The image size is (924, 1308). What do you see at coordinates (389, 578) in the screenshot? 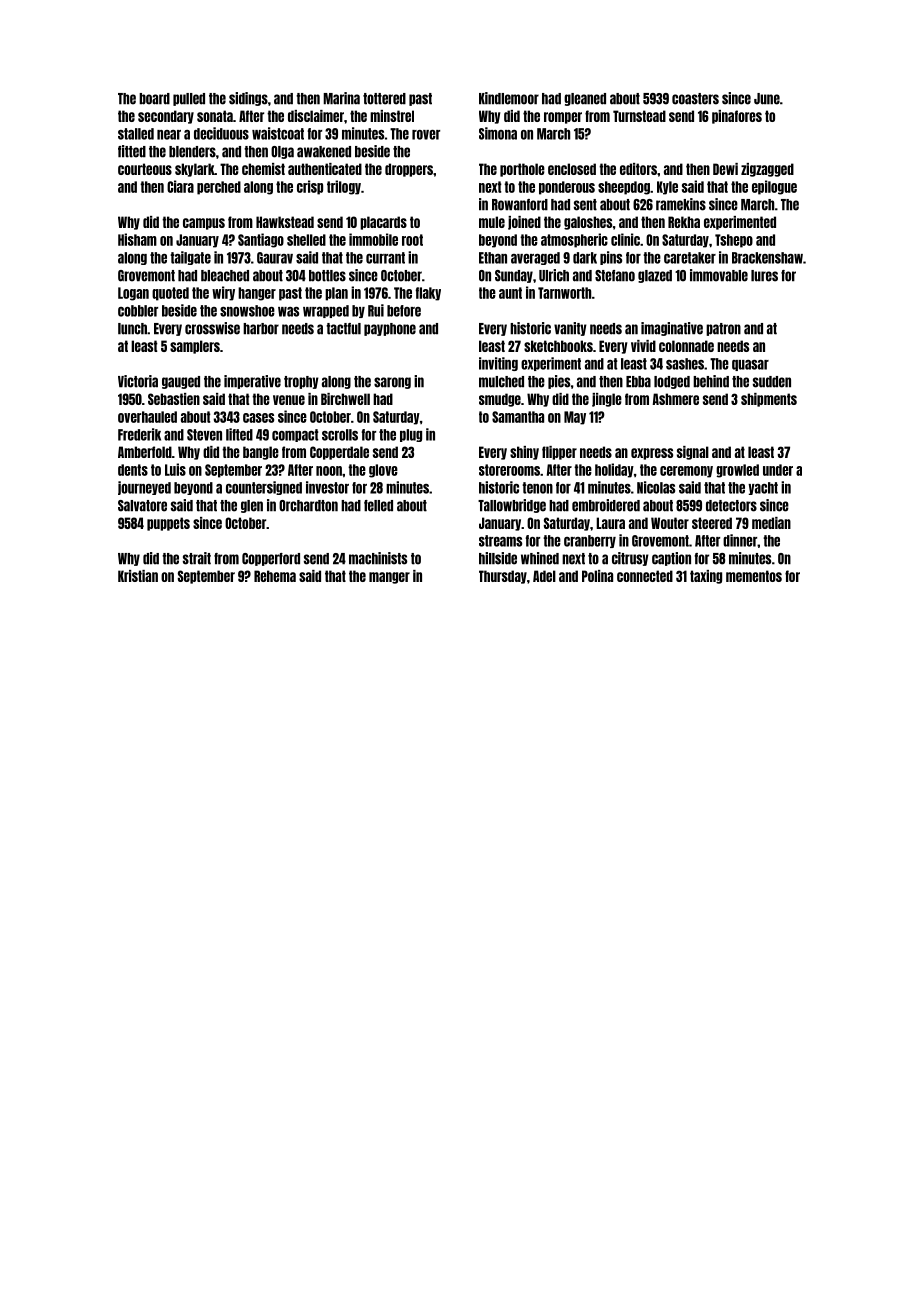
I see `manger` at bounding box center [389, 578].
